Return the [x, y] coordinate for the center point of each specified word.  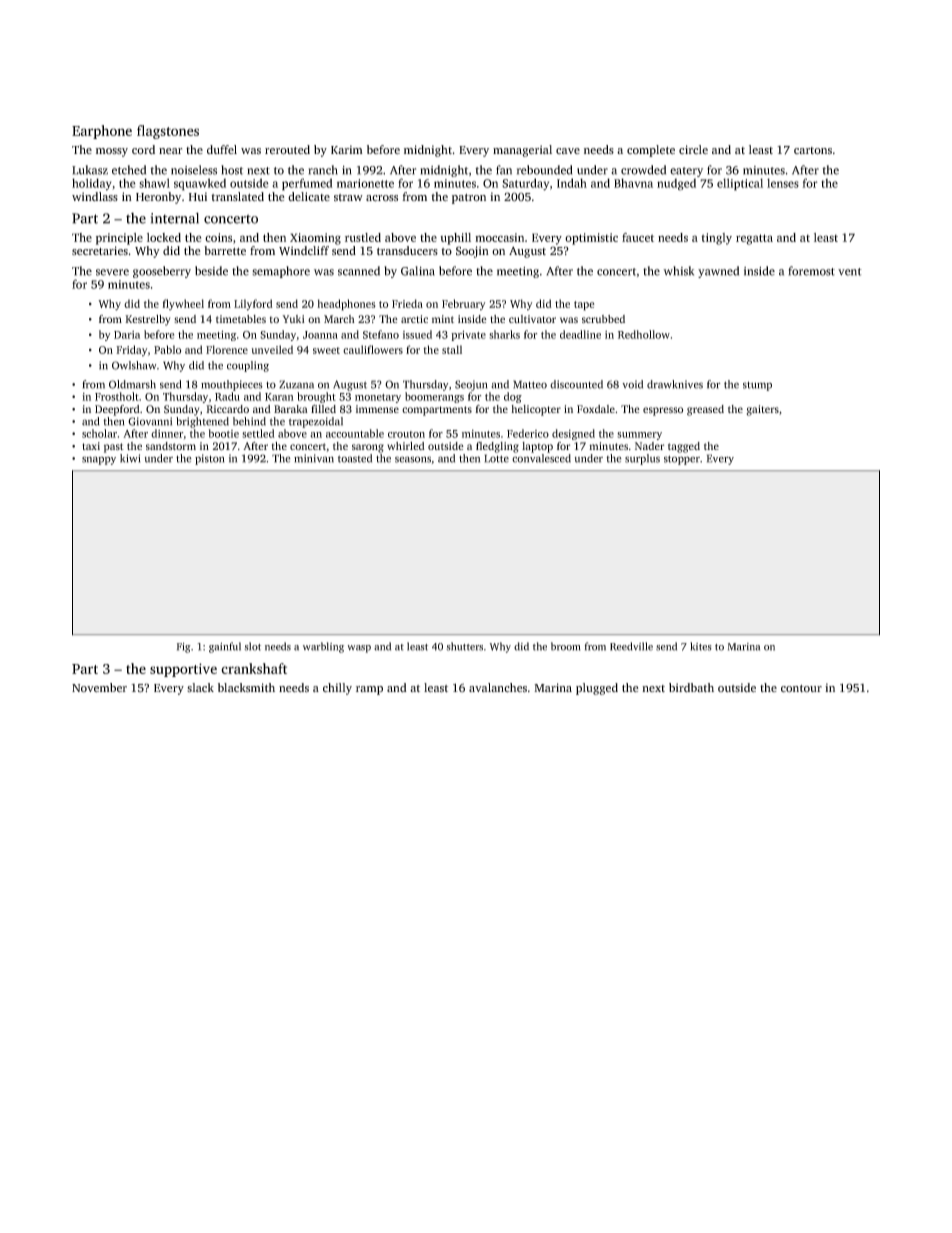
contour [801, 688]
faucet [638, 237]
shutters [464, 646]
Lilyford [253, 305]
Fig [184, 648]
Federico [528, 433]
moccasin [499, 237]
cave [568, 151]
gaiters [763, 410]
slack [200, 687]
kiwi [130, 458]
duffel [222, 149]
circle [693, 149]
